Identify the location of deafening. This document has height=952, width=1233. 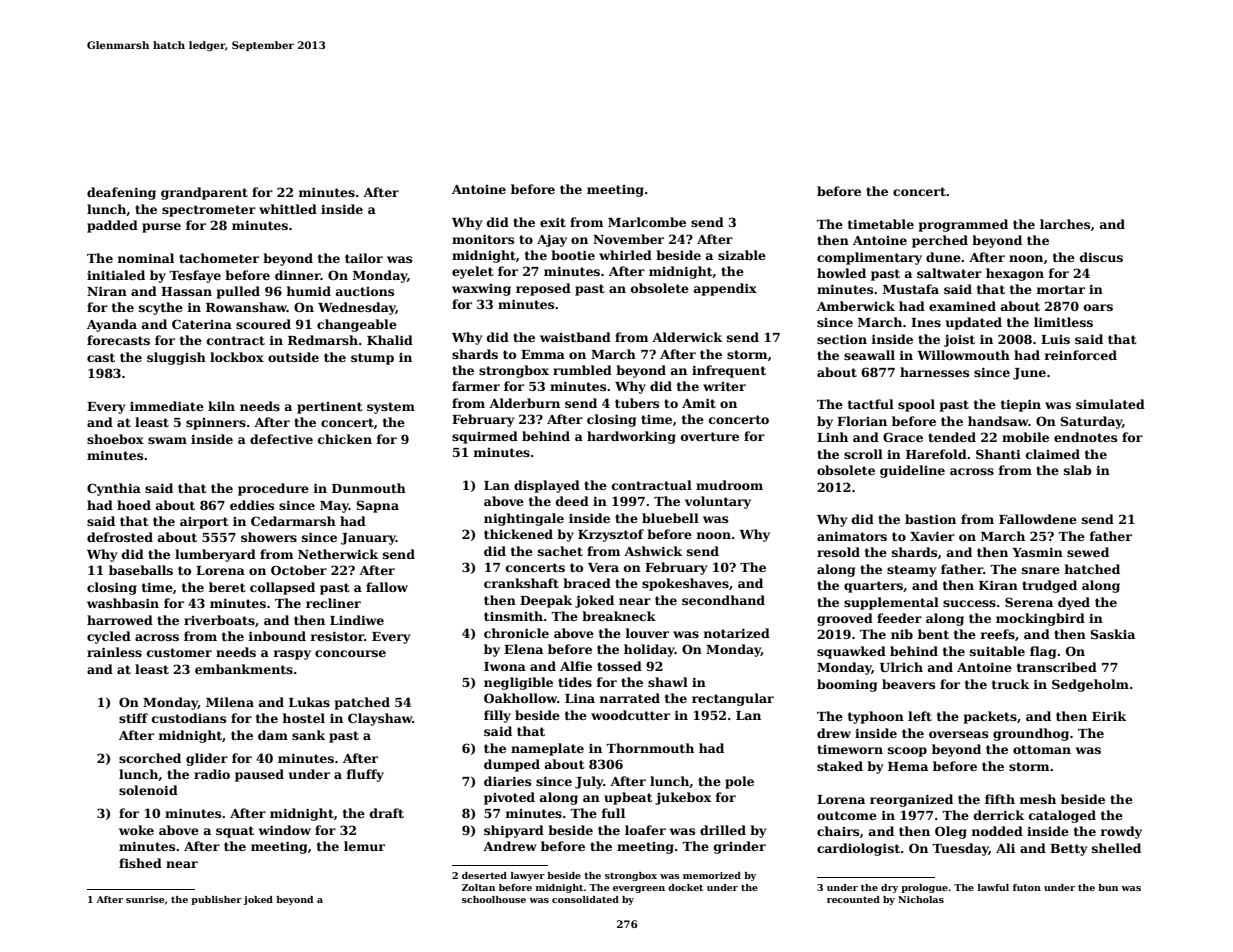
(121, 193).
